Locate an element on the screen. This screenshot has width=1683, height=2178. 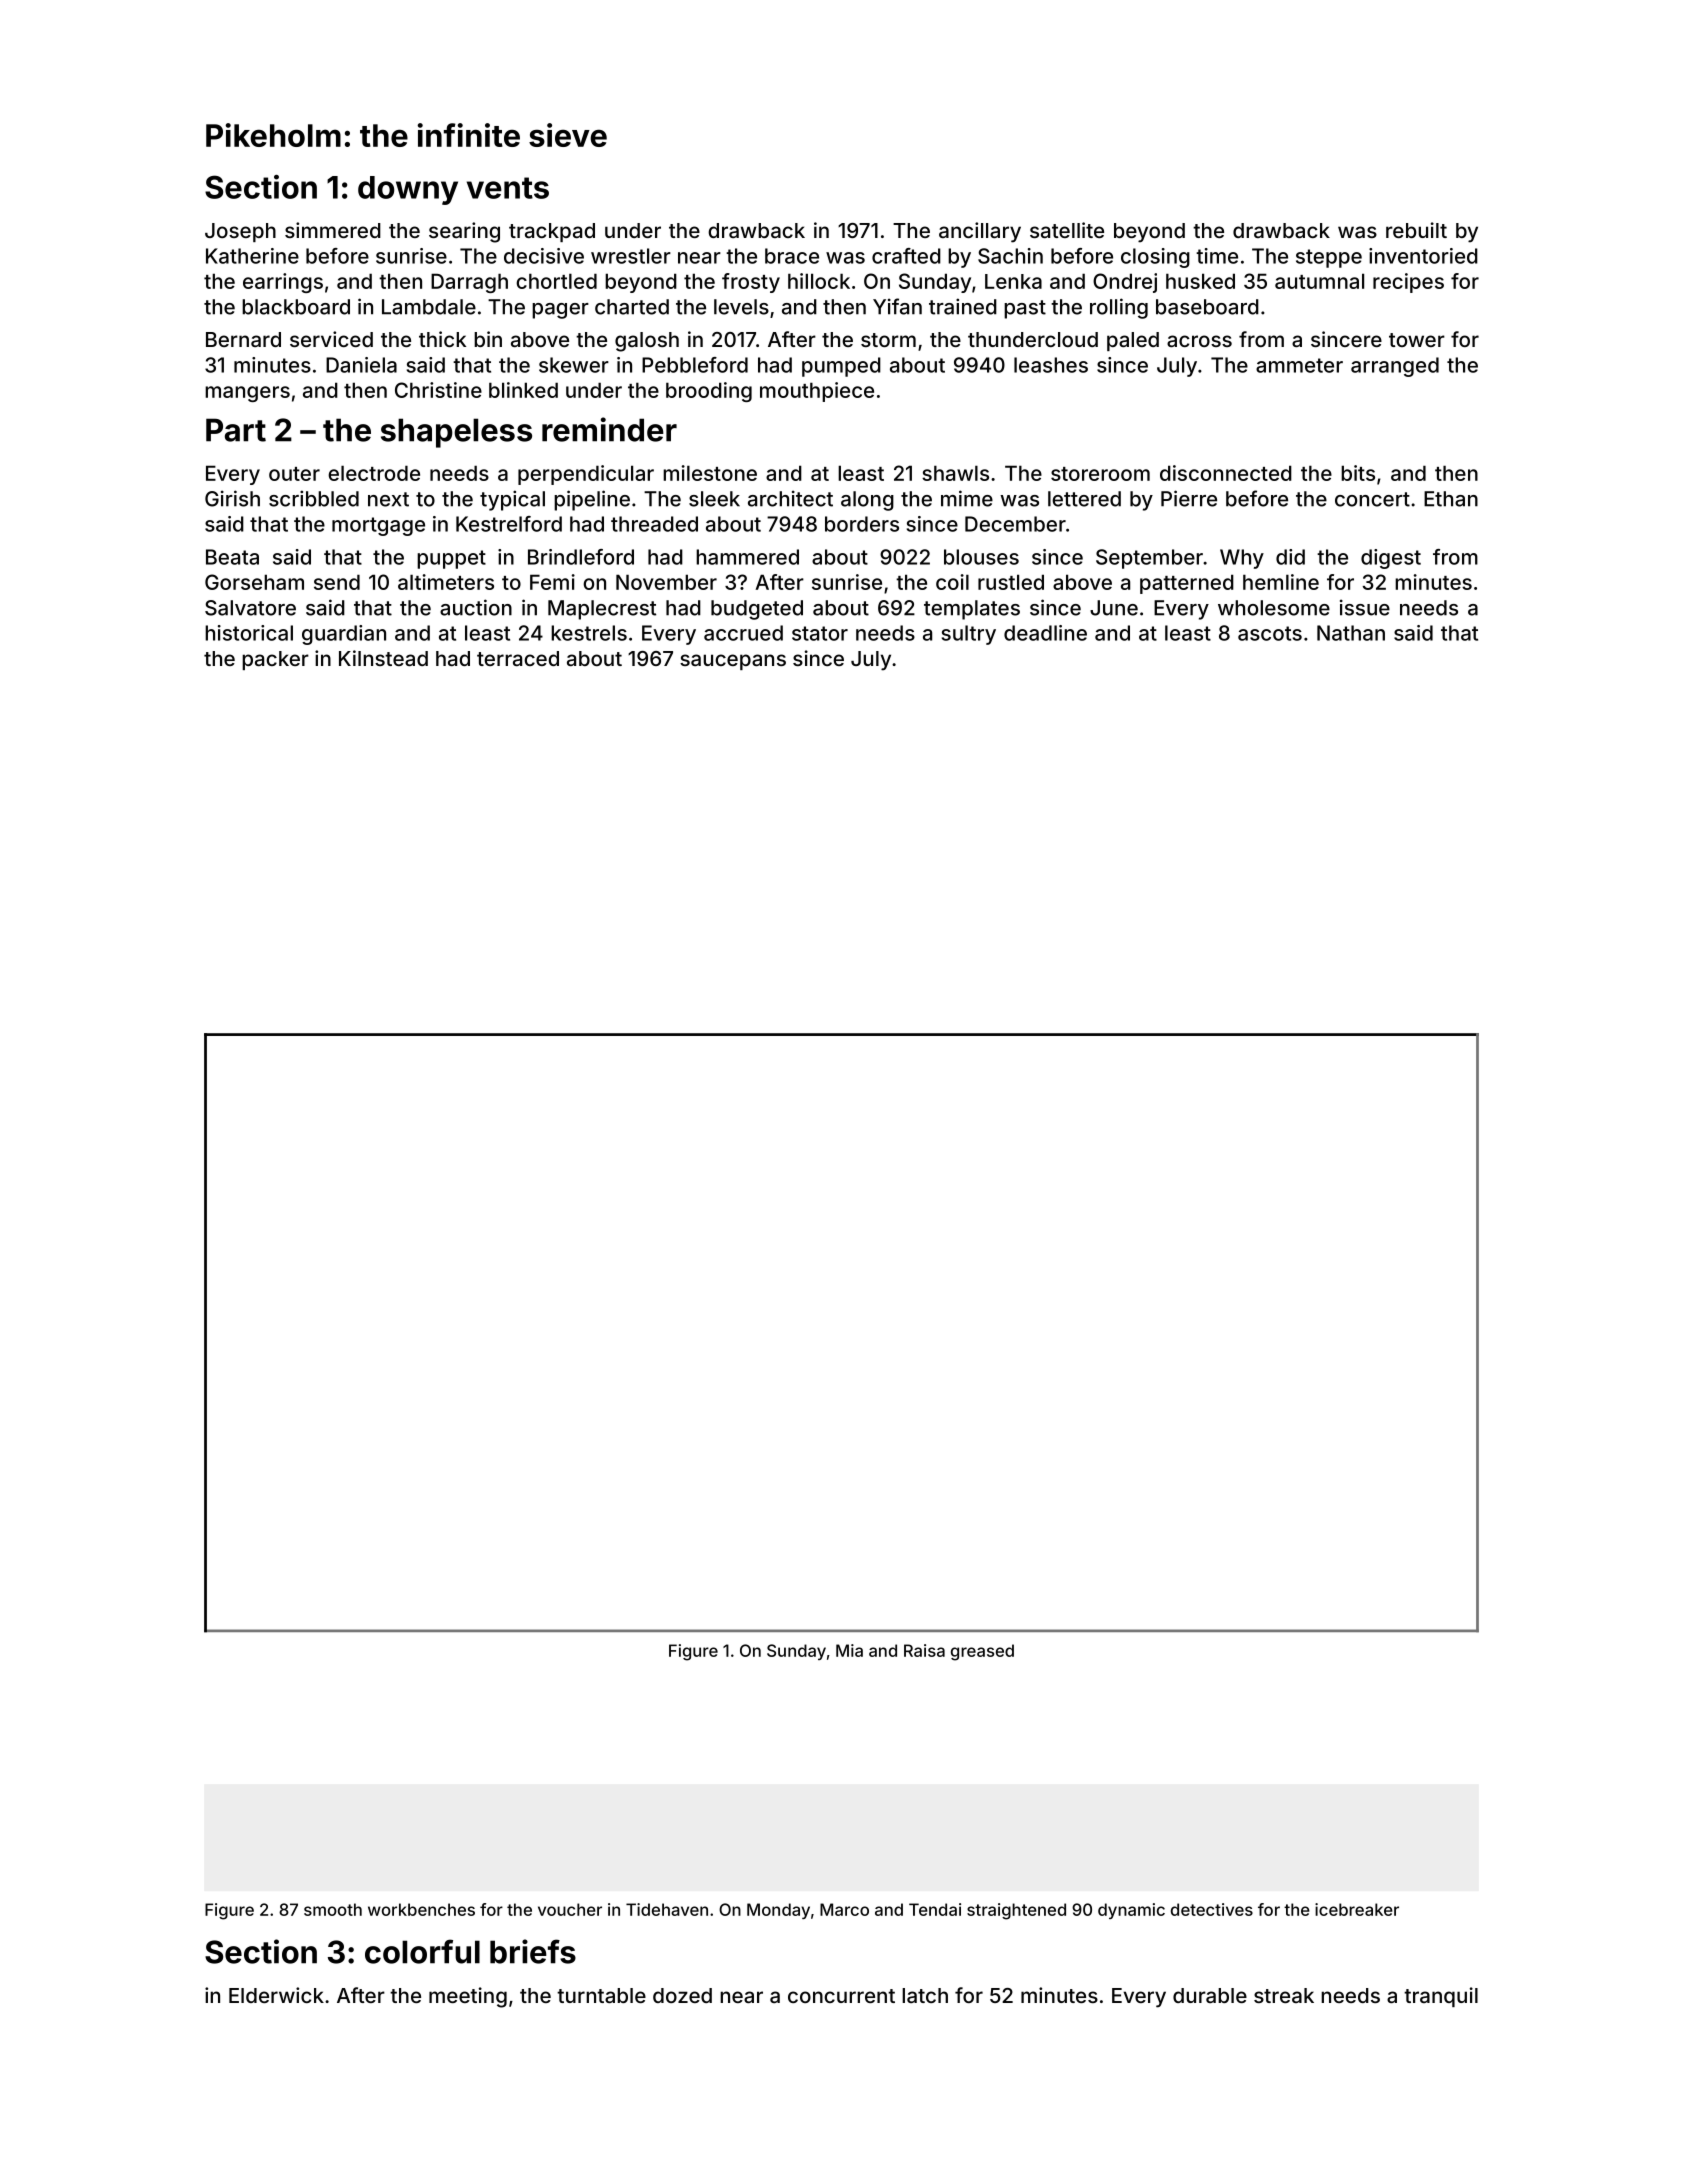
smooth is located at coordinates (333, 1909).
